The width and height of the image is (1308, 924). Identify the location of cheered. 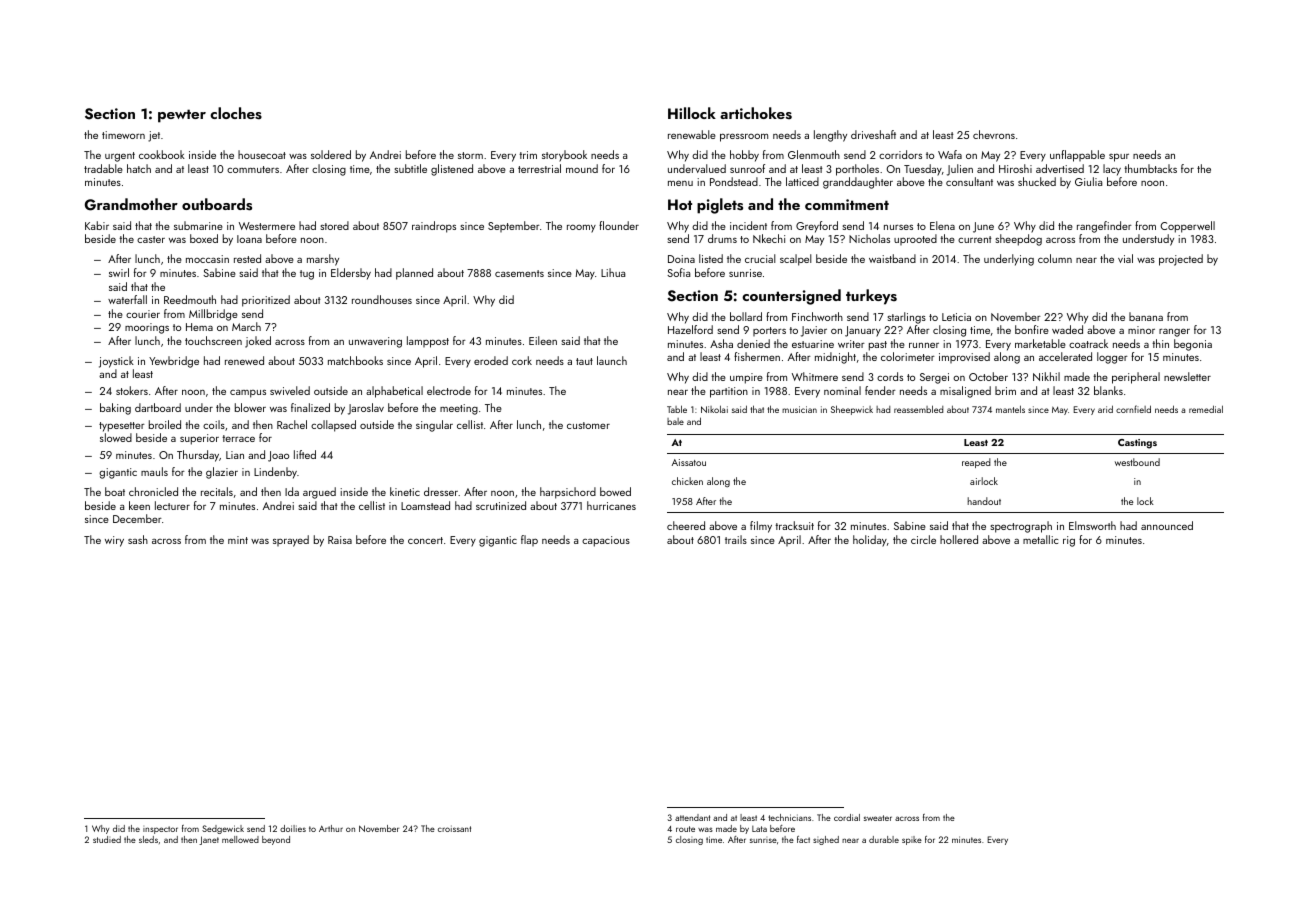
(686, 525).
